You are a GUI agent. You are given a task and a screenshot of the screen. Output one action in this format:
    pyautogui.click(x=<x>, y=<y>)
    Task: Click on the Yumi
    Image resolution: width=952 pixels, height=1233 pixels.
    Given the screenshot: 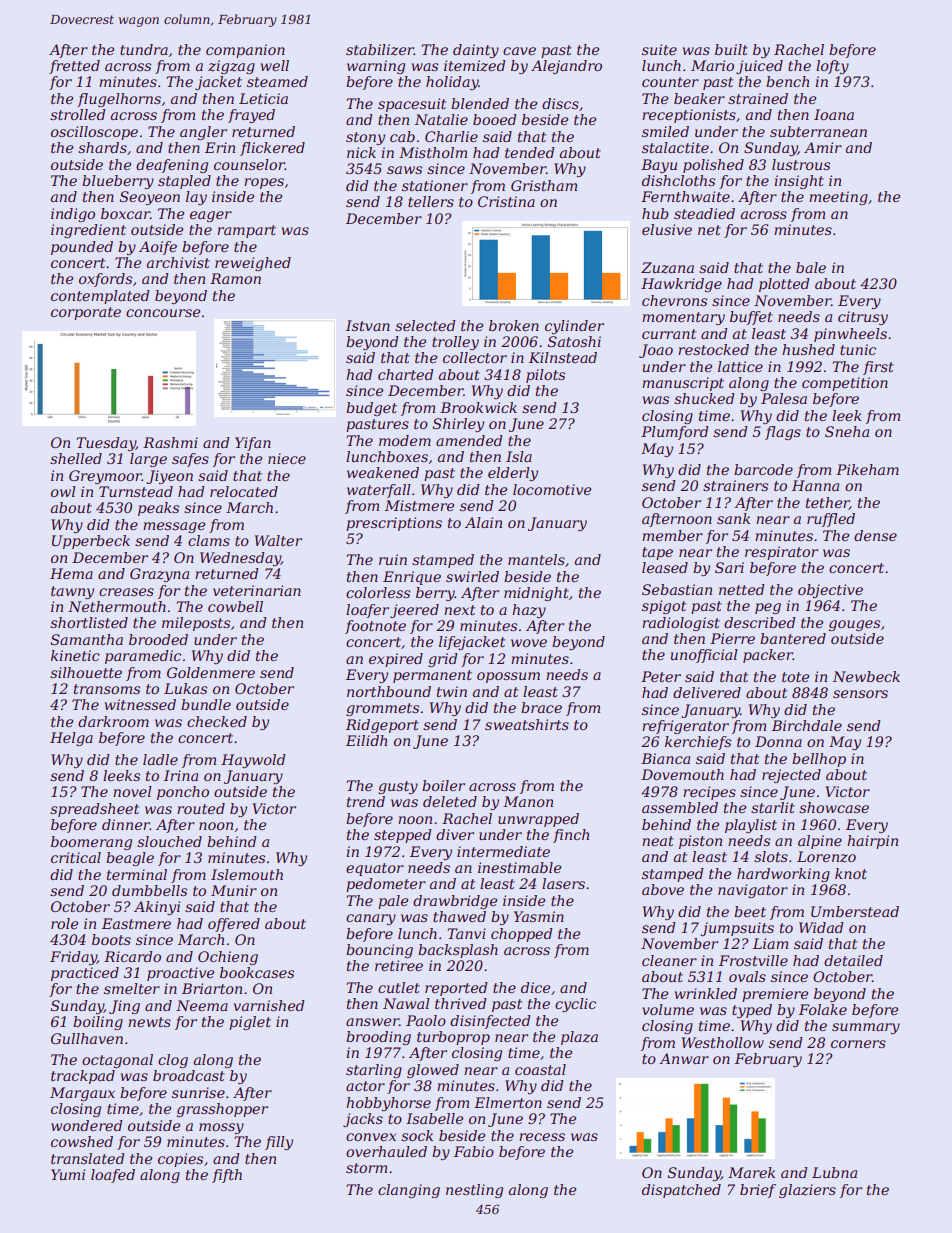 What is the action you would take?
    pyautogui.click(x=68, y=1174)
